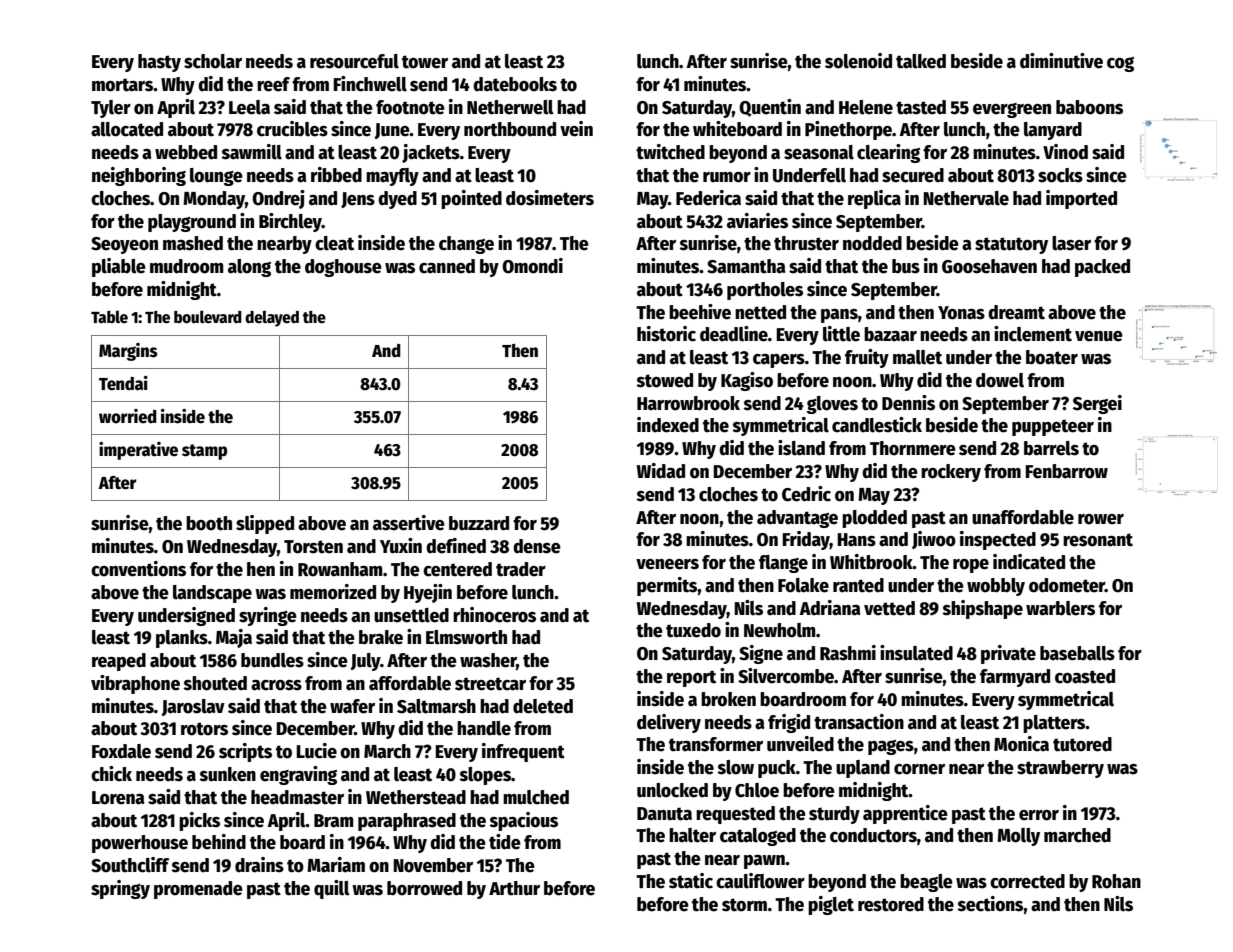 The image size is (1233, 952). Describe the element at coordinates (1099, 336) in the screenshot. I see `venue` at that location.
